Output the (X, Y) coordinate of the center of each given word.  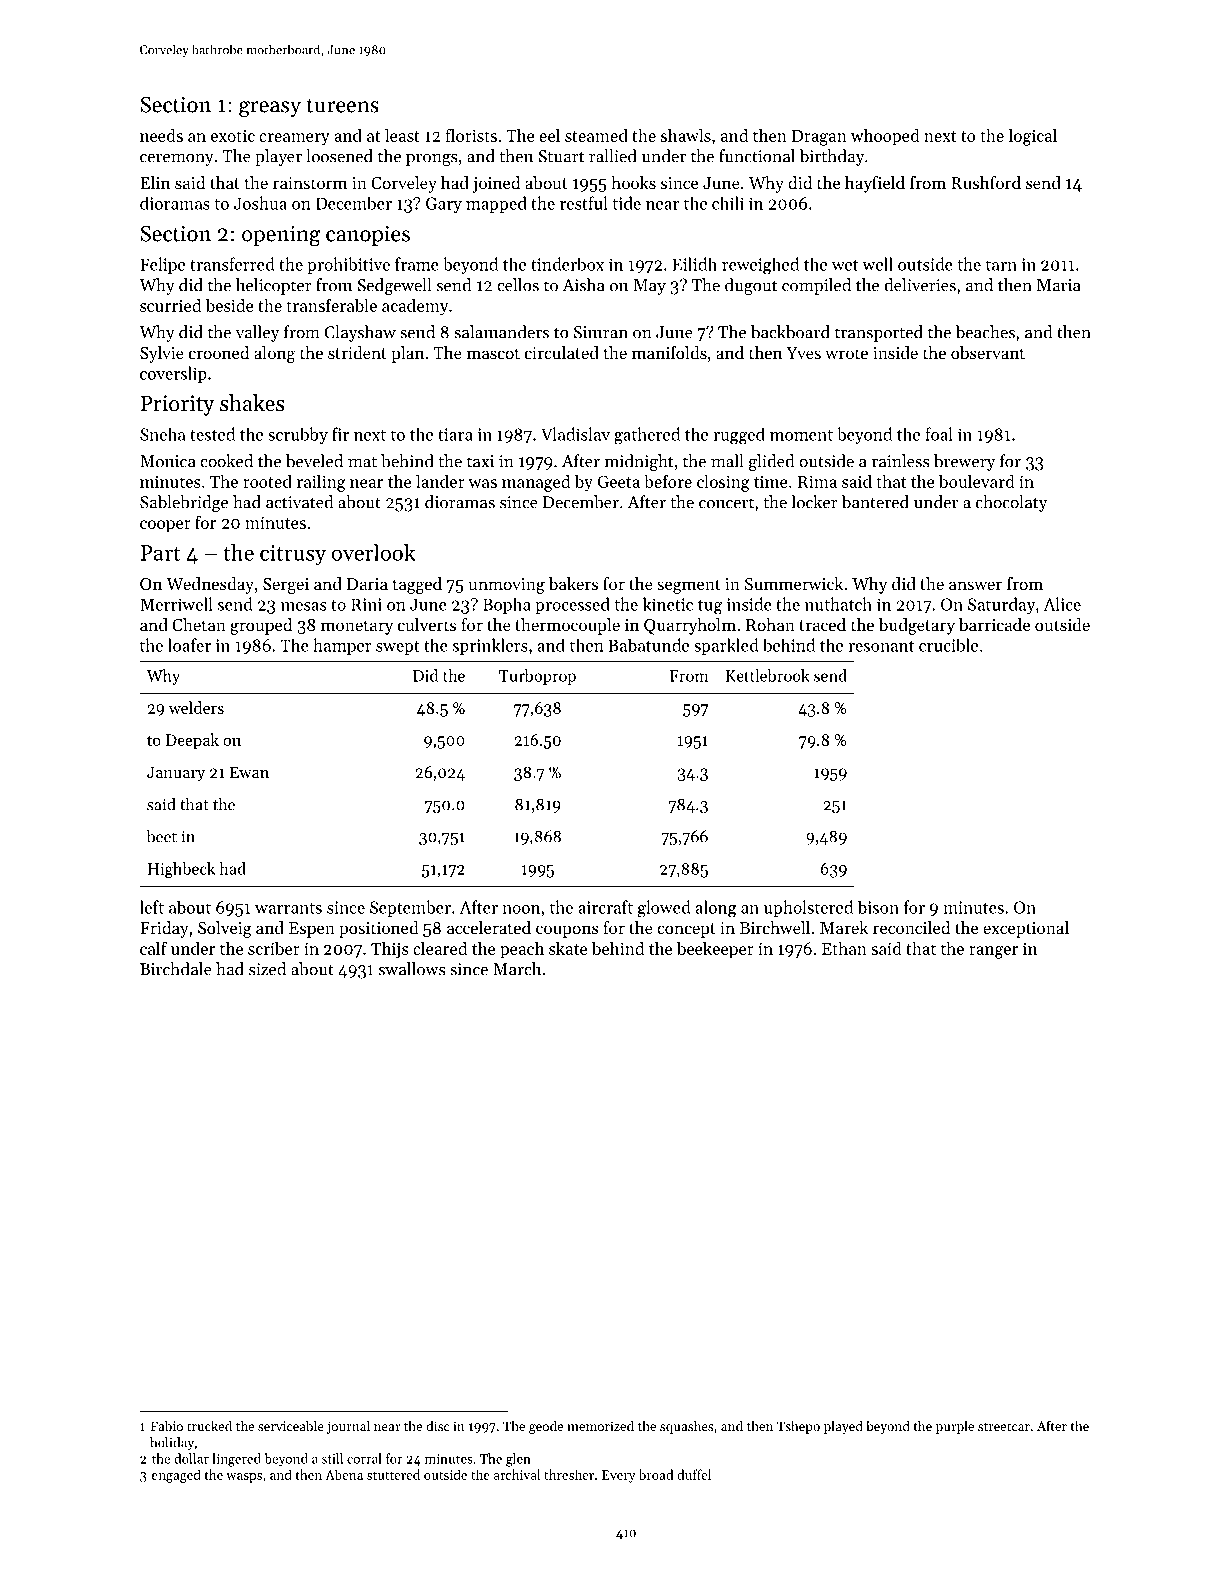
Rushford (986, 182)
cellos (518, 285)
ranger (993, 952)
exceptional (1026, 929)
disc (437, 1425)
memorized (600, 1425)
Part (160, 553)
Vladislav (575, 434)
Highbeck (181, 870)
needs (161, 135)
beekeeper (715, 950)
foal (939, 434)
